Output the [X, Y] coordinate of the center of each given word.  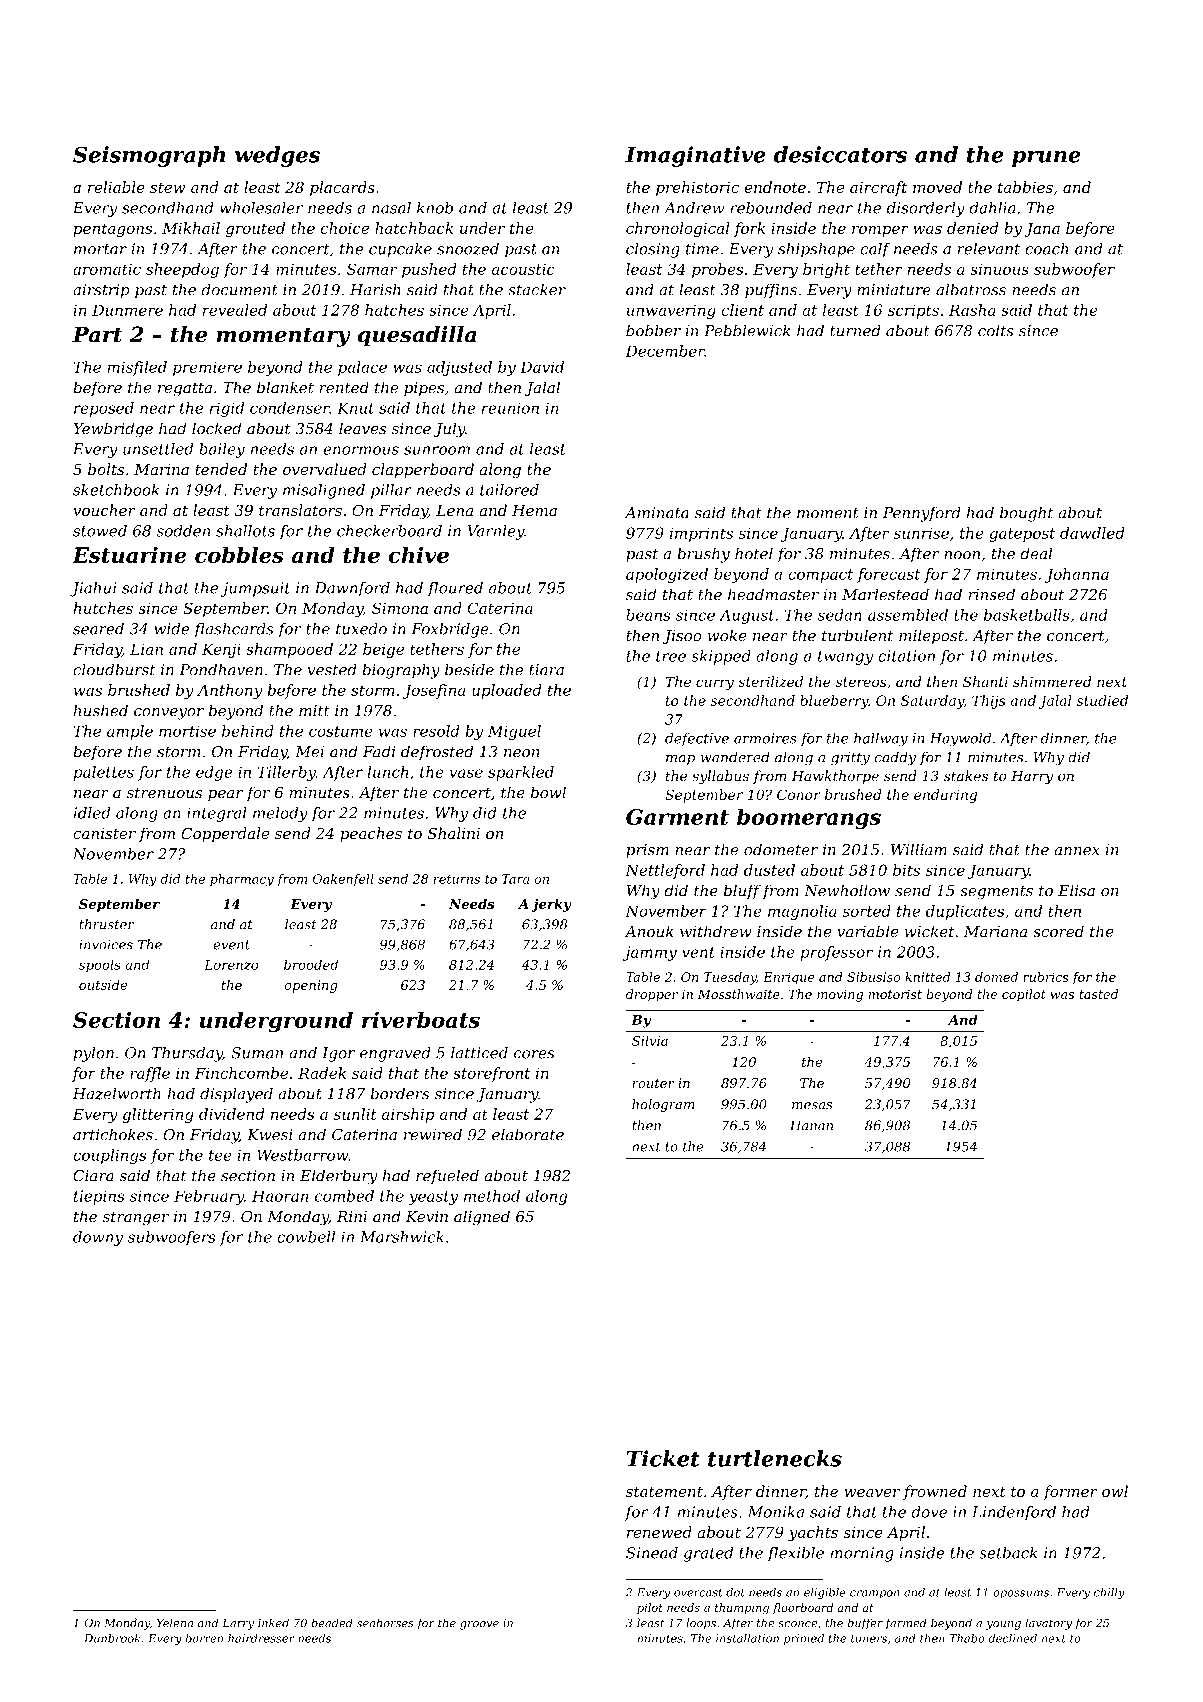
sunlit [355, 1114]
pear [225, 795]
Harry [1032, 777]
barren [204, 1638]
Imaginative [695, 156]
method [492, 1196]
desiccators [840, 154]
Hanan [811, 1125]
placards [342, 188]
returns [457, 879]
